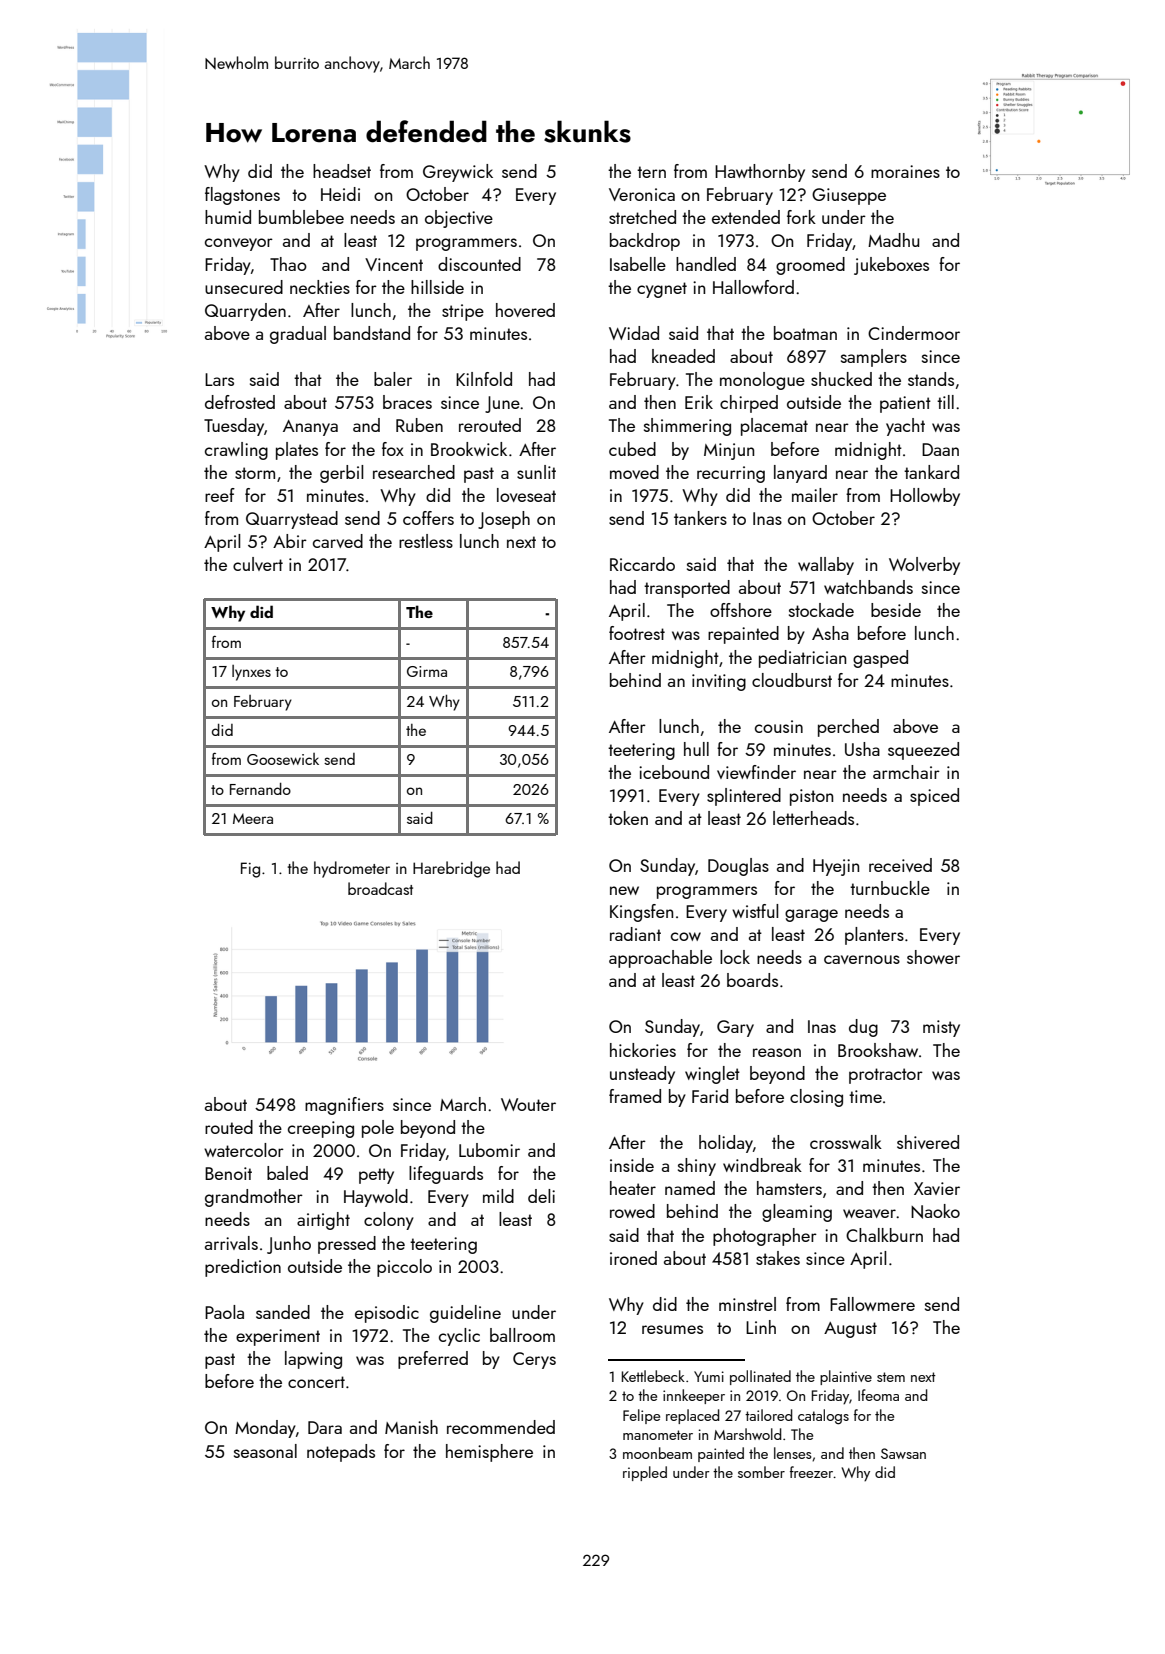  Describe the element at coordinates (642, 1075) in the screenshot. I see `unsteady` at that location.
